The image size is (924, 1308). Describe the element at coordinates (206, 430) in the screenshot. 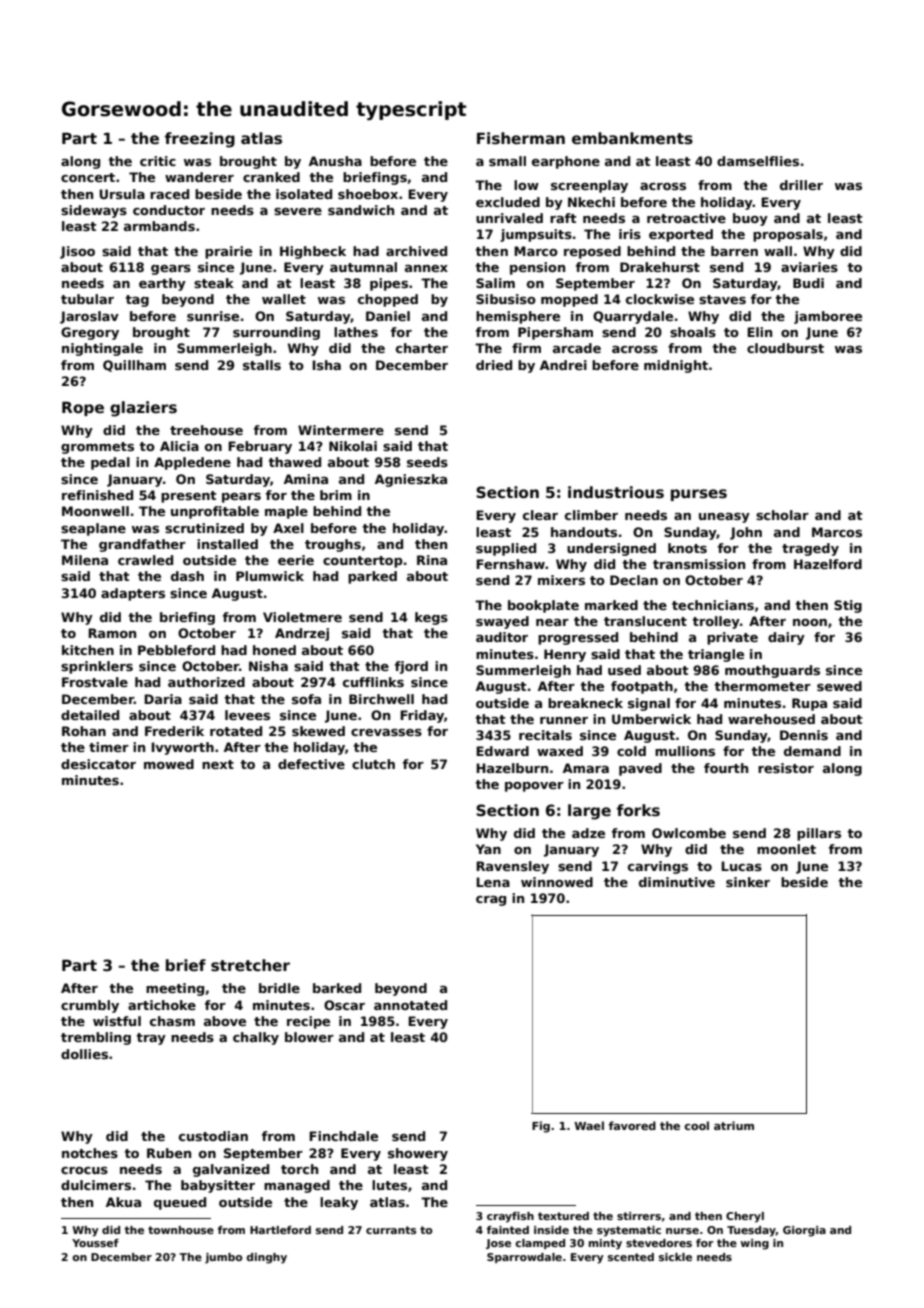

I see `treehouse` at that location.
